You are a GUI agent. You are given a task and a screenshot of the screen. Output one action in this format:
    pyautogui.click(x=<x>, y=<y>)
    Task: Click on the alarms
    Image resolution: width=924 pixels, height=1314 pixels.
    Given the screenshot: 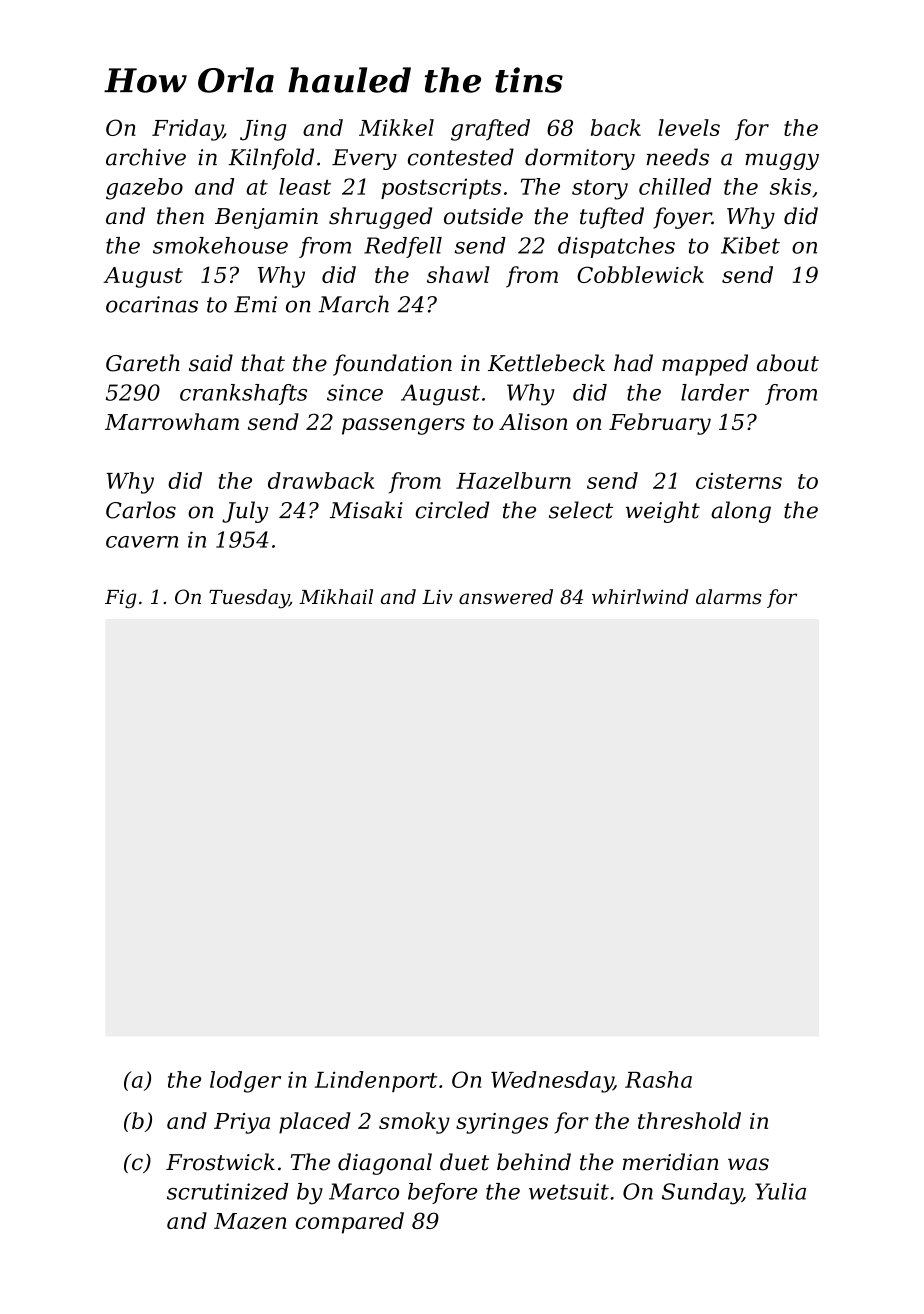 What is the action you would take?
    pyautogui.click(x=729, y=596)
